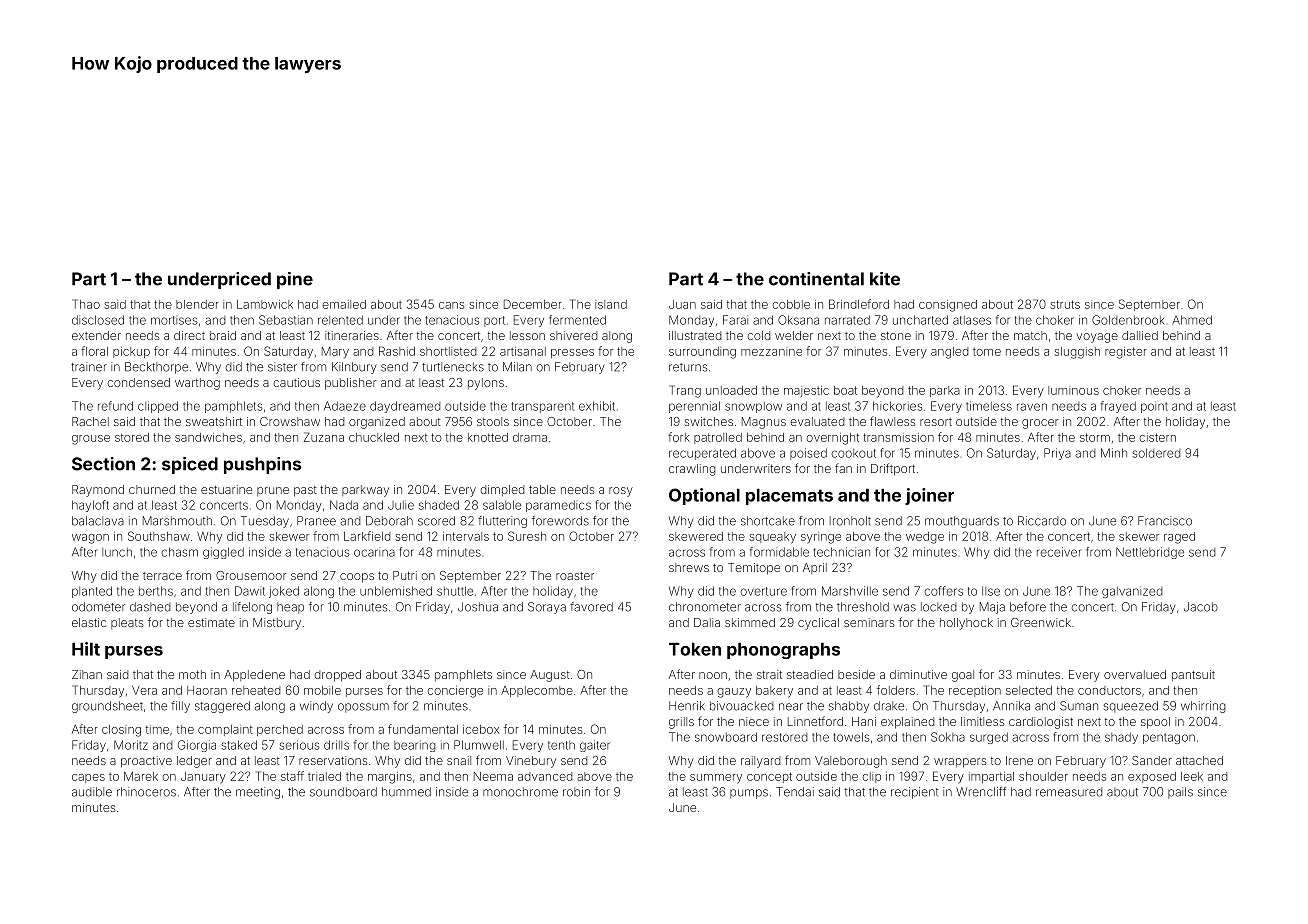 This screenshot has width=1308, height=924. I want to click on chronometer, so click(705, 607).
